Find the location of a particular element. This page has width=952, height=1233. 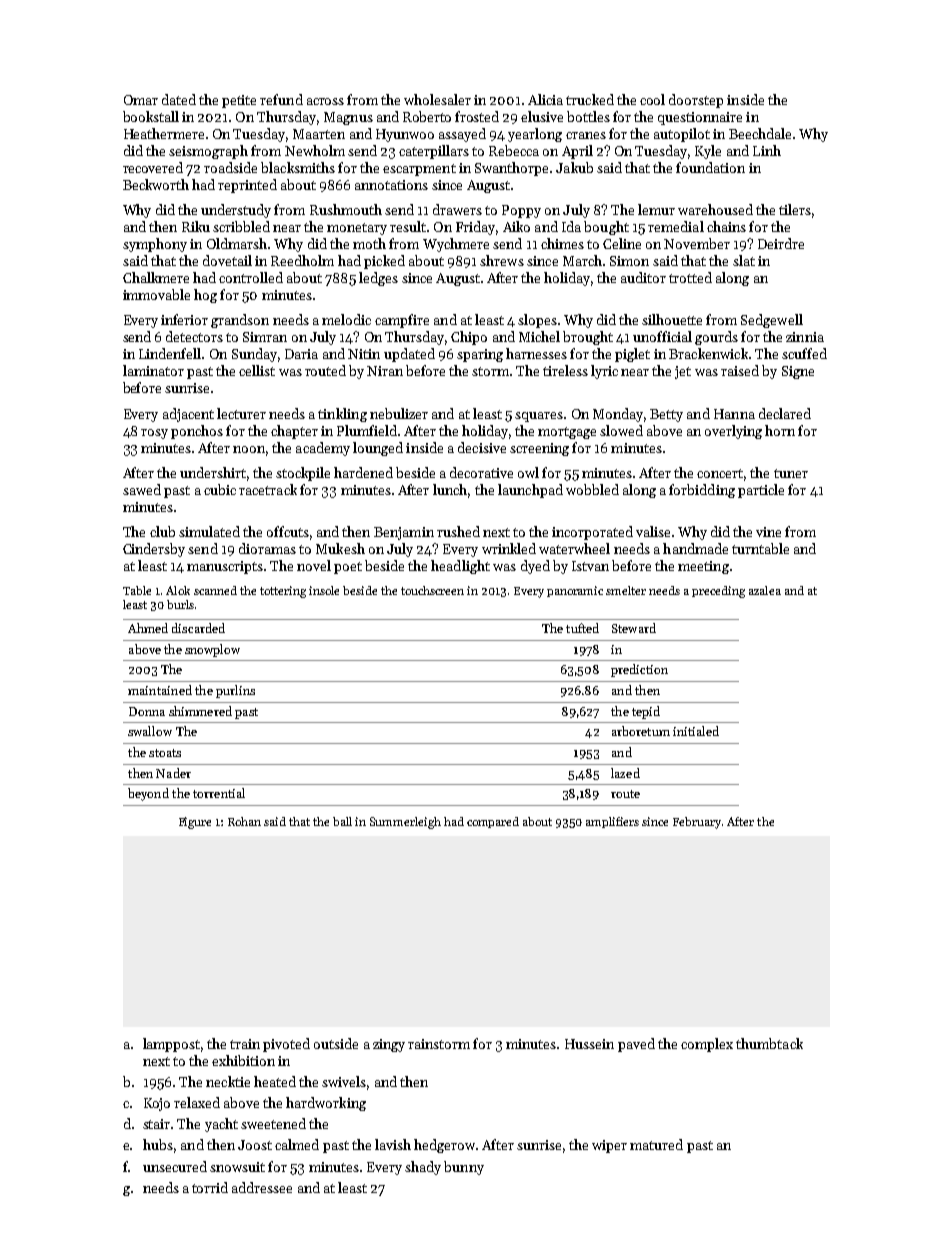

symphony is located at coordinates (155, 245).
